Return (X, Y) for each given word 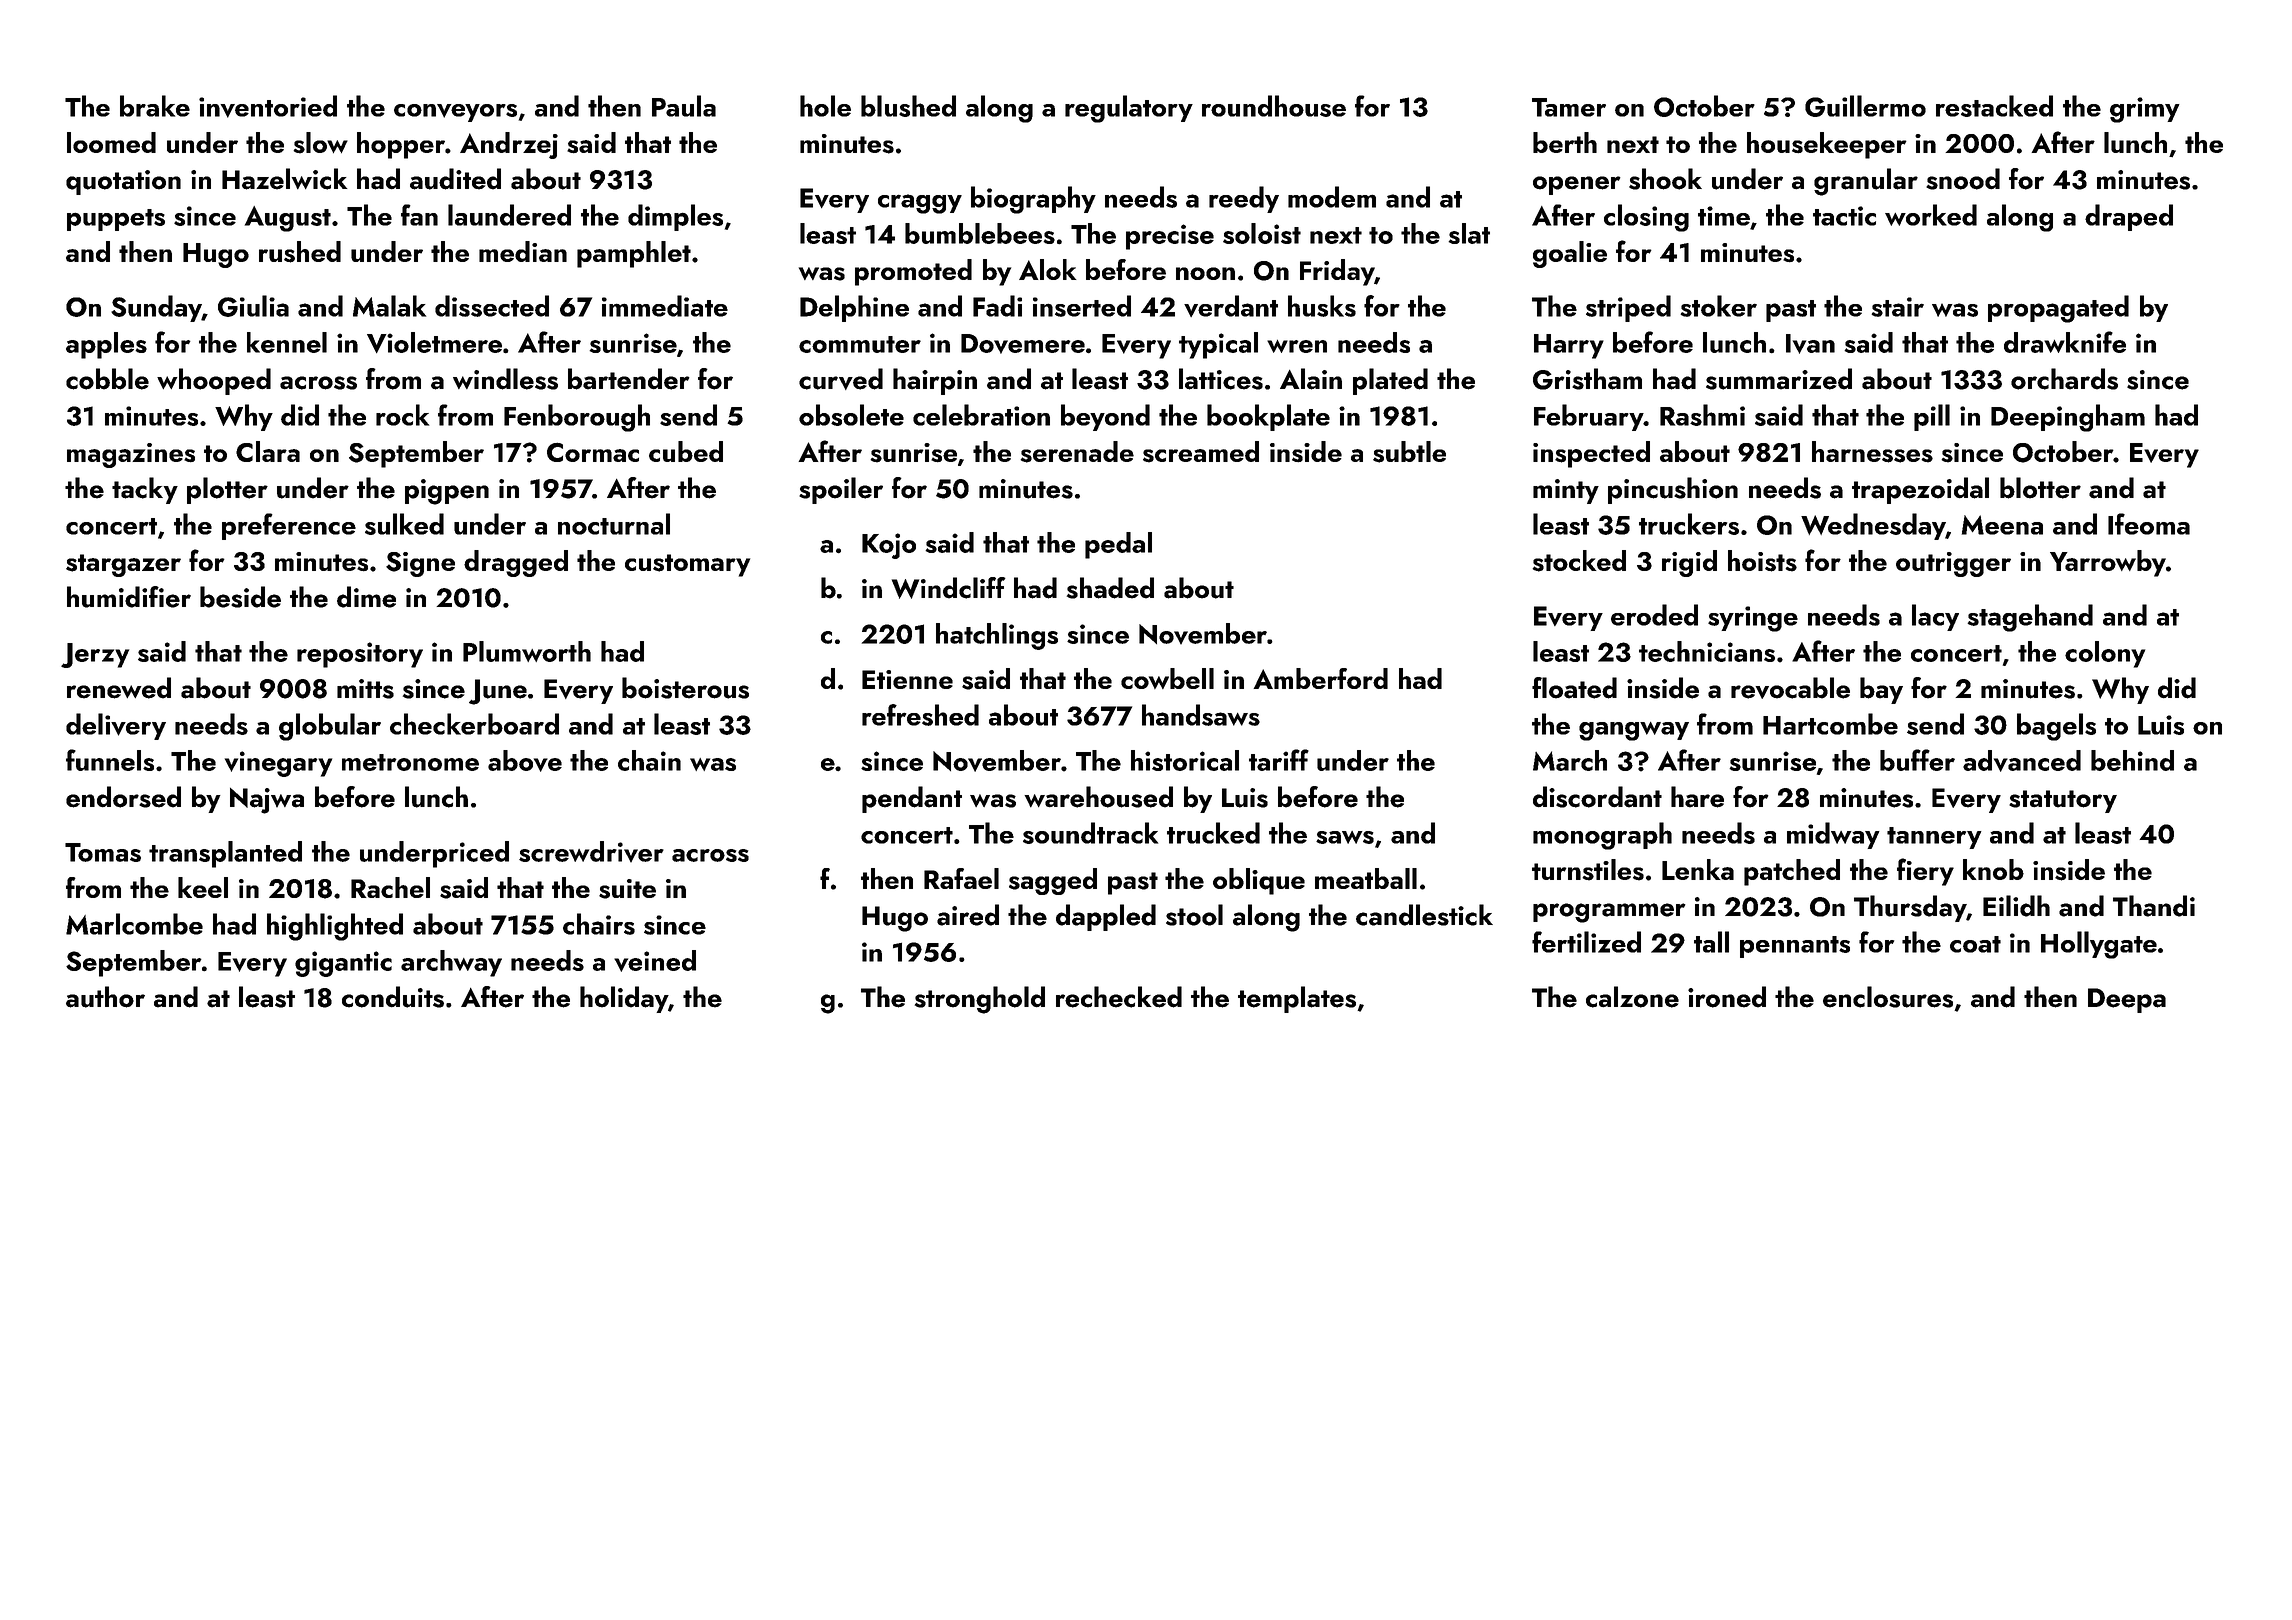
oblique (1259, 881)
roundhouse (1274, 106)
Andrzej (509, 145)
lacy (1935, 617)
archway (451, 963)
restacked (1994, 106)
